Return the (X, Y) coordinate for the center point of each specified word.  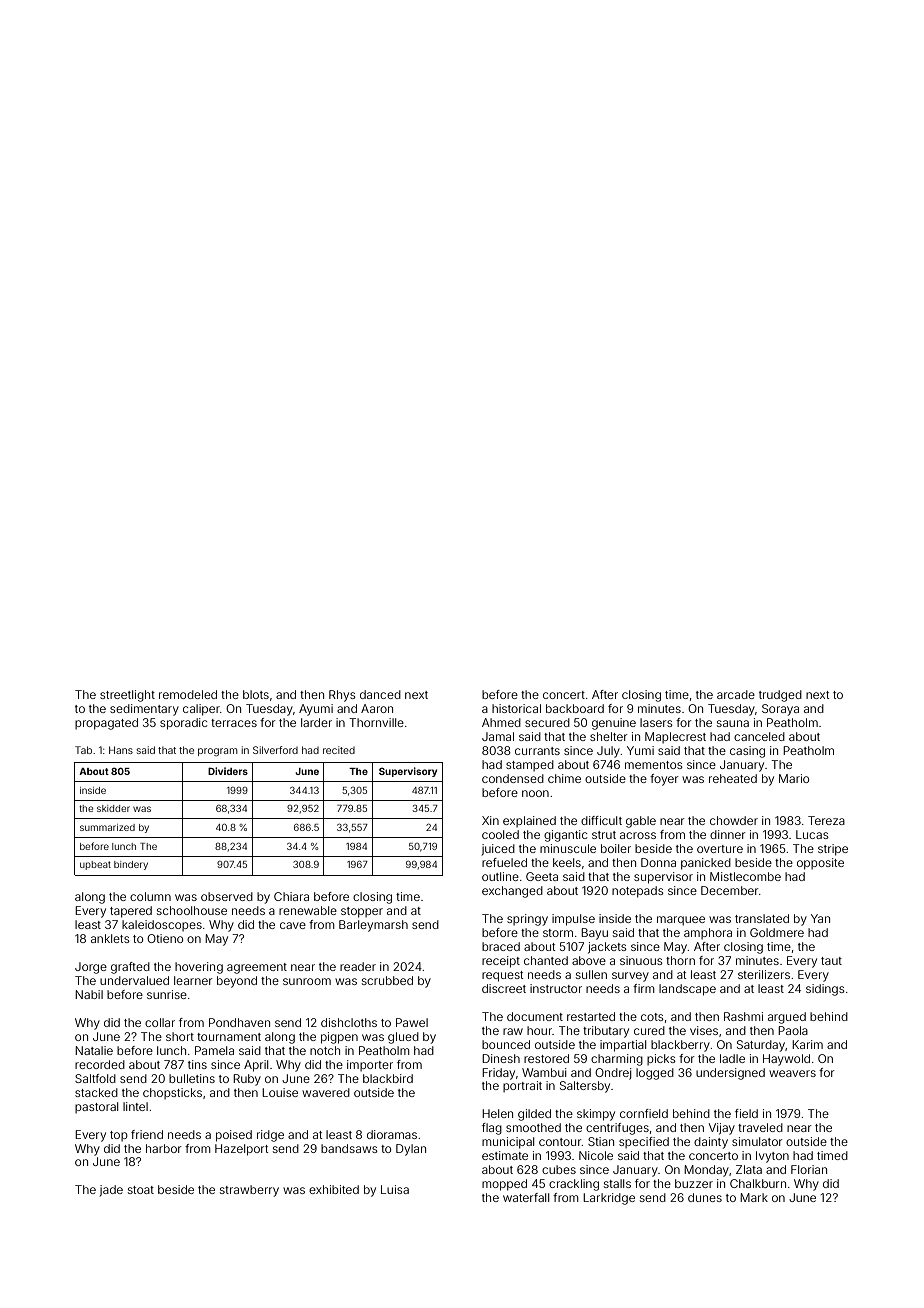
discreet (504, 988)
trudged (780, 696)
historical (516, 708)
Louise (280, 1092)
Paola (793, 1030)
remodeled (188, 694)
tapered (131, 912)
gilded (534, 1115)
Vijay (722, 1129)
